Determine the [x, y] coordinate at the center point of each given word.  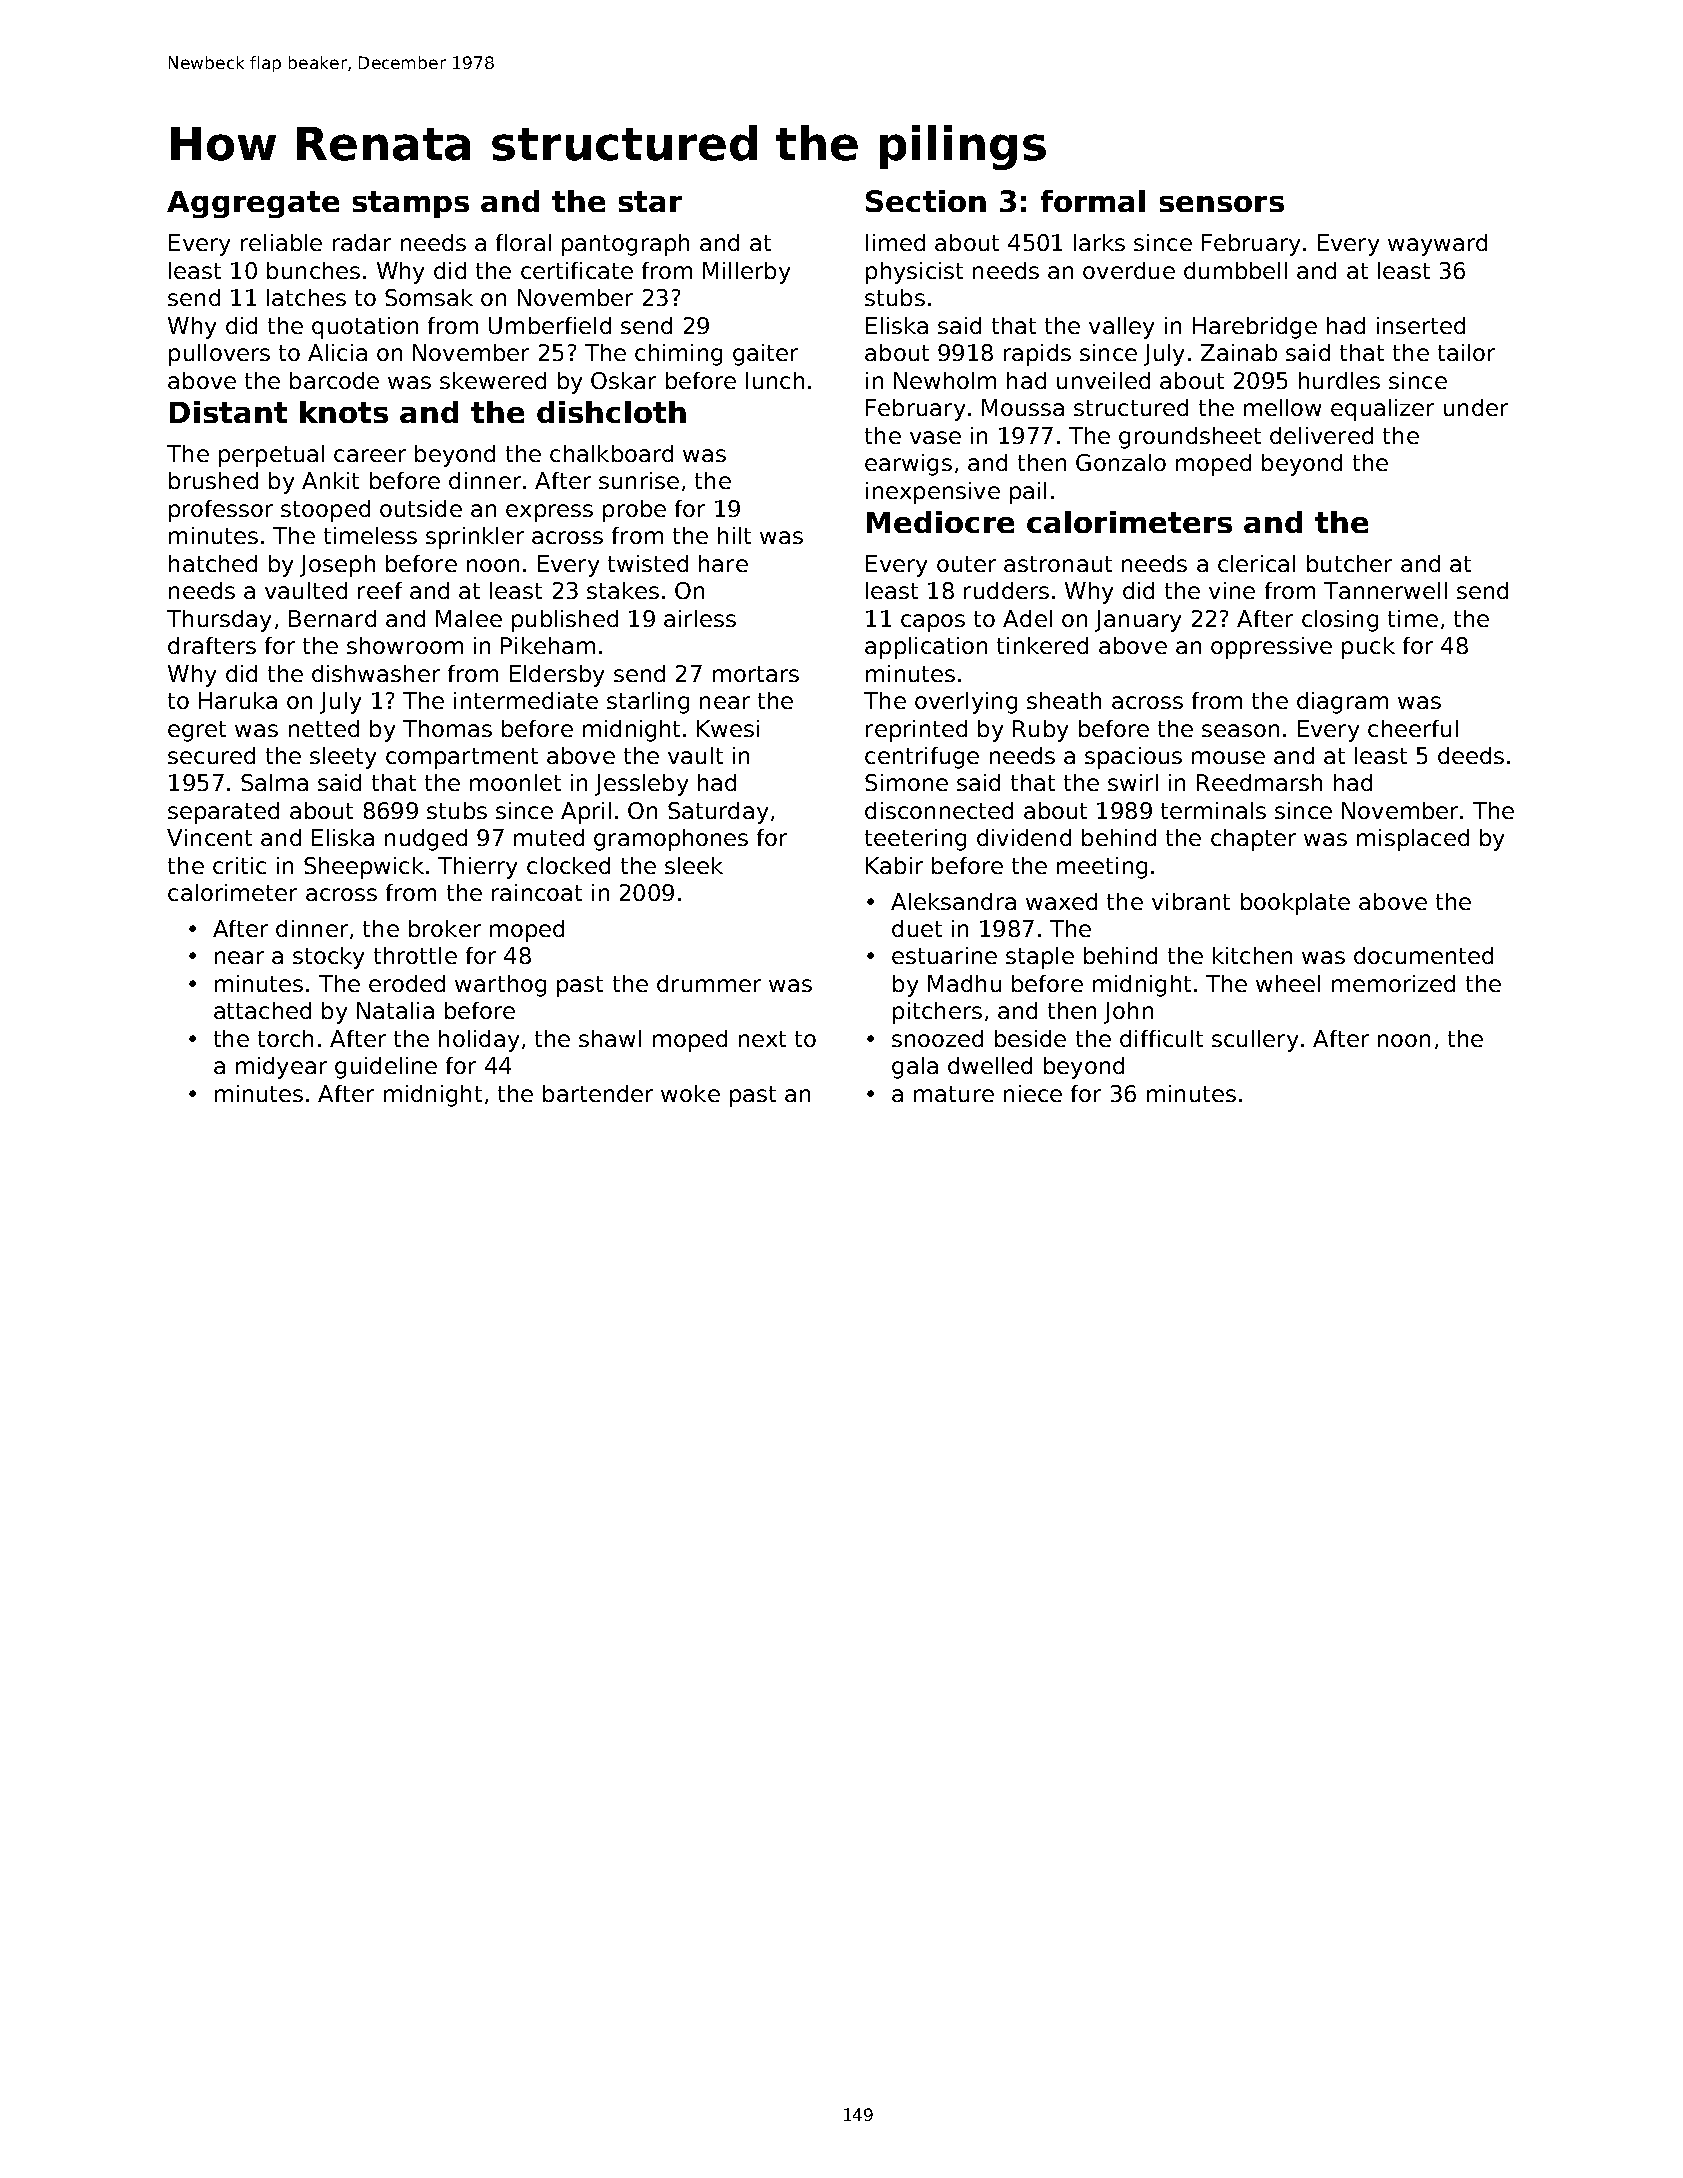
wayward [1437, 245]
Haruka [238, 700]
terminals [1213, 810]
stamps [411, 204]
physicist [914, 273]
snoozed [937, 1038]
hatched [213, 563]
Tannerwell [1385, 590]
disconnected [939, 810]
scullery [1255, 1041]
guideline [386, 1068]
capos [933, 623]
